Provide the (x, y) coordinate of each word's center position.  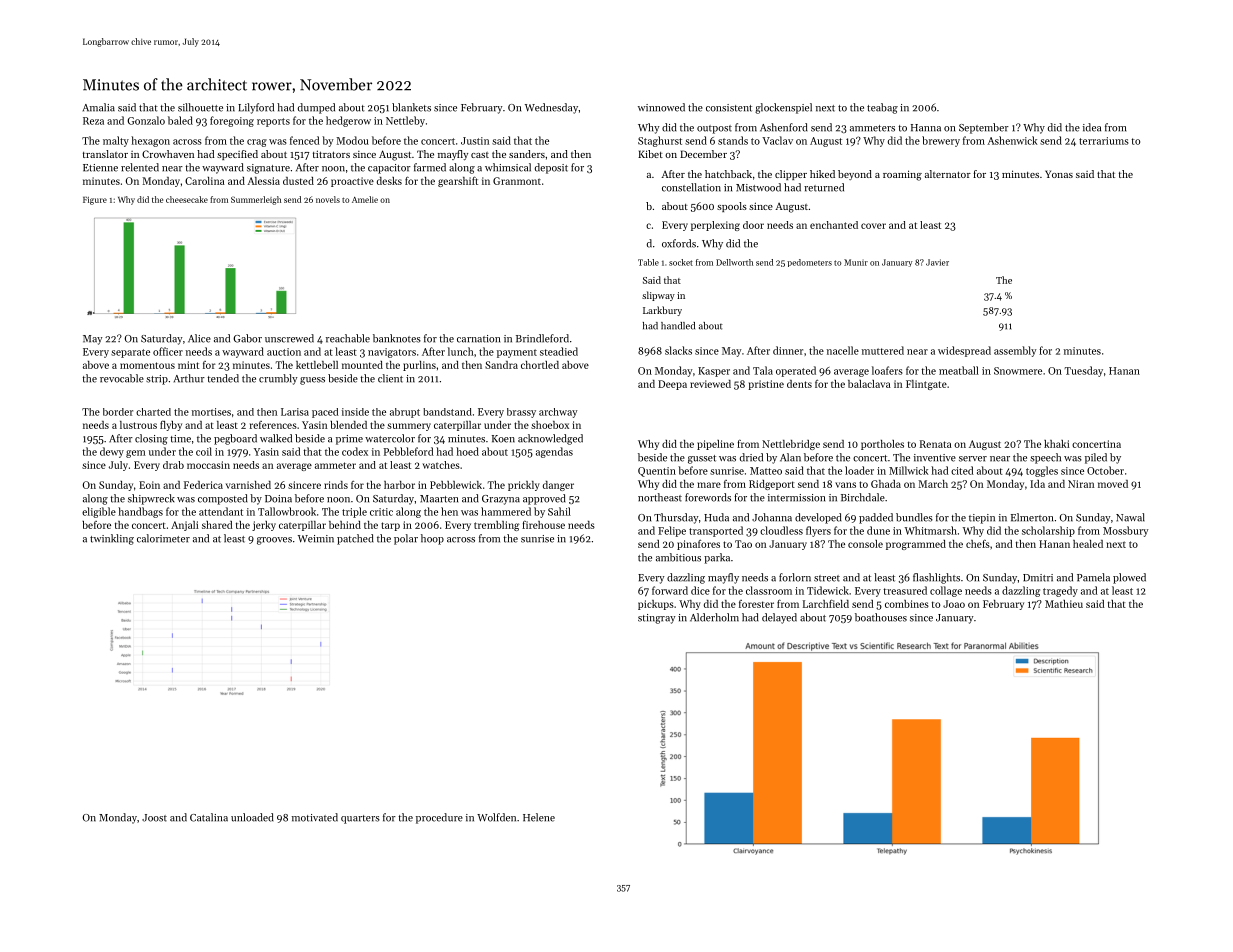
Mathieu (1064, 604)
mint (188, 365)
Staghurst (660, 141)
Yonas (1059, 174)
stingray (656, 619)
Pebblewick (456, 485)
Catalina (209, 817)
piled (1096, 458)
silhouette (200, 107)
